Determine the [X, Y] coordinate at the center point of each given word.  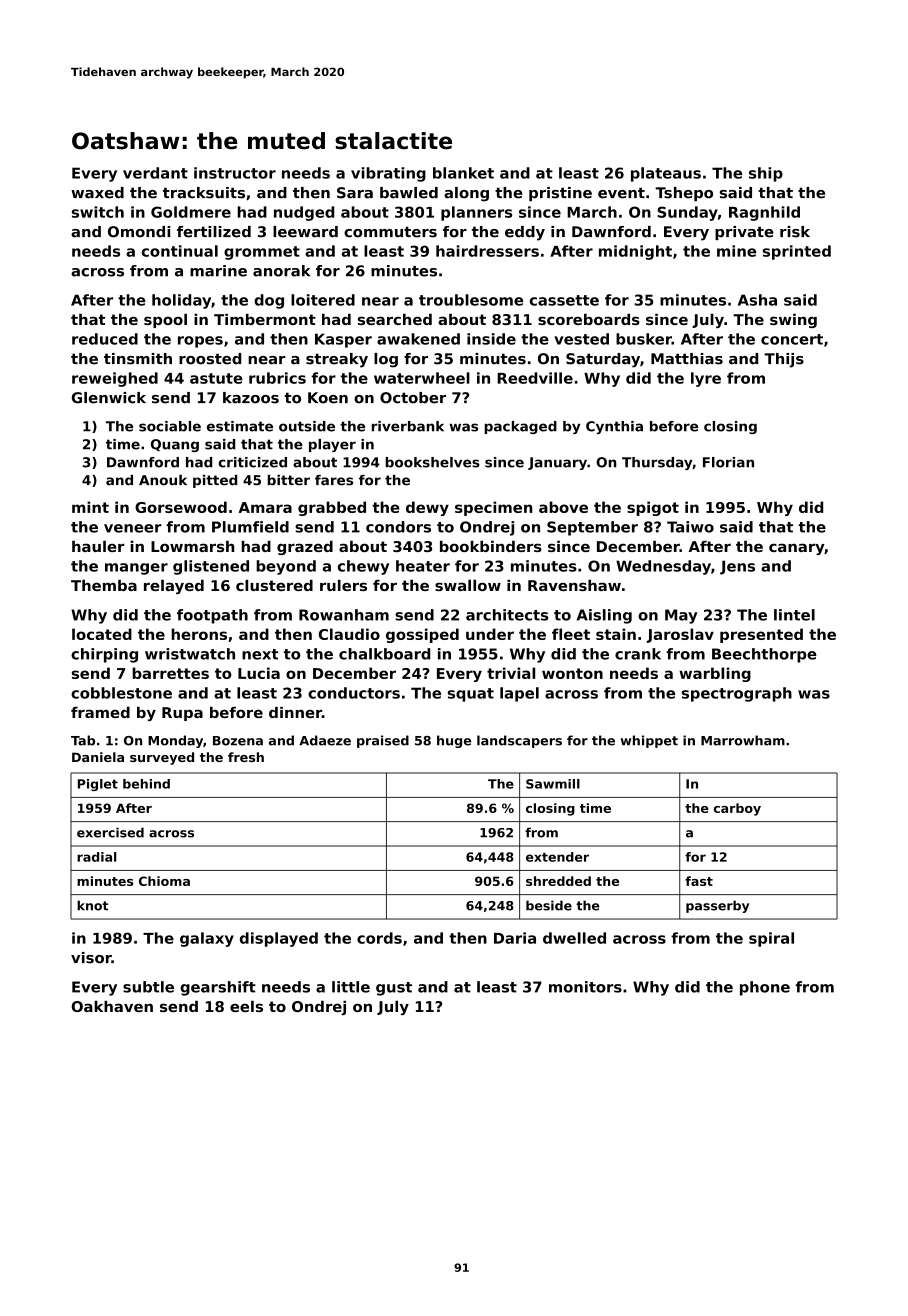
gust [394, 989]
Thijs [784, 360]
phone [765, 988]
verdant [155, 173]
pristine [560, 194]
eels [246, 1006]
